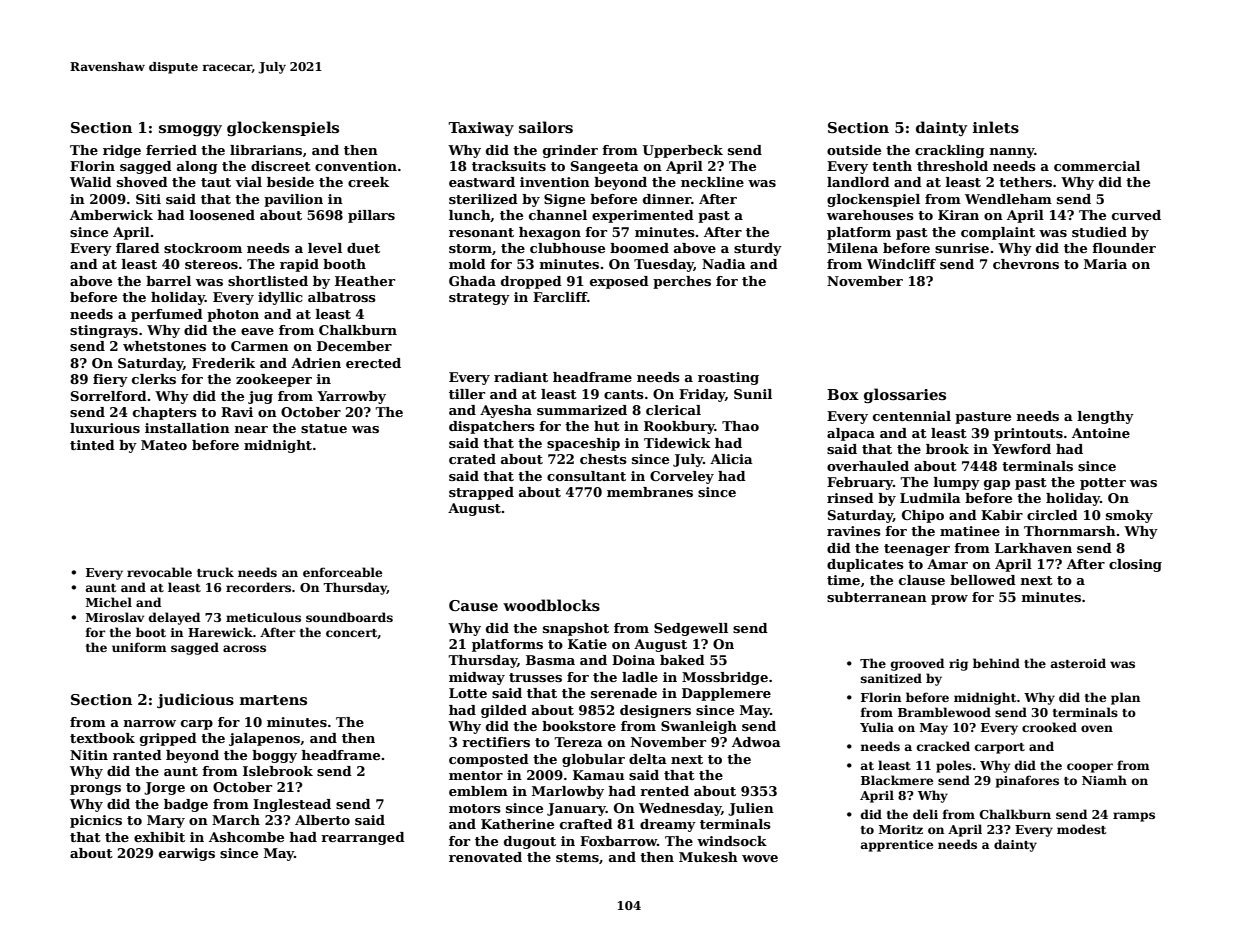 The width and height of the image is (1233, 952). Describe the element at coordinates (190, 130) in the image. I see `smoggy` at that location.
